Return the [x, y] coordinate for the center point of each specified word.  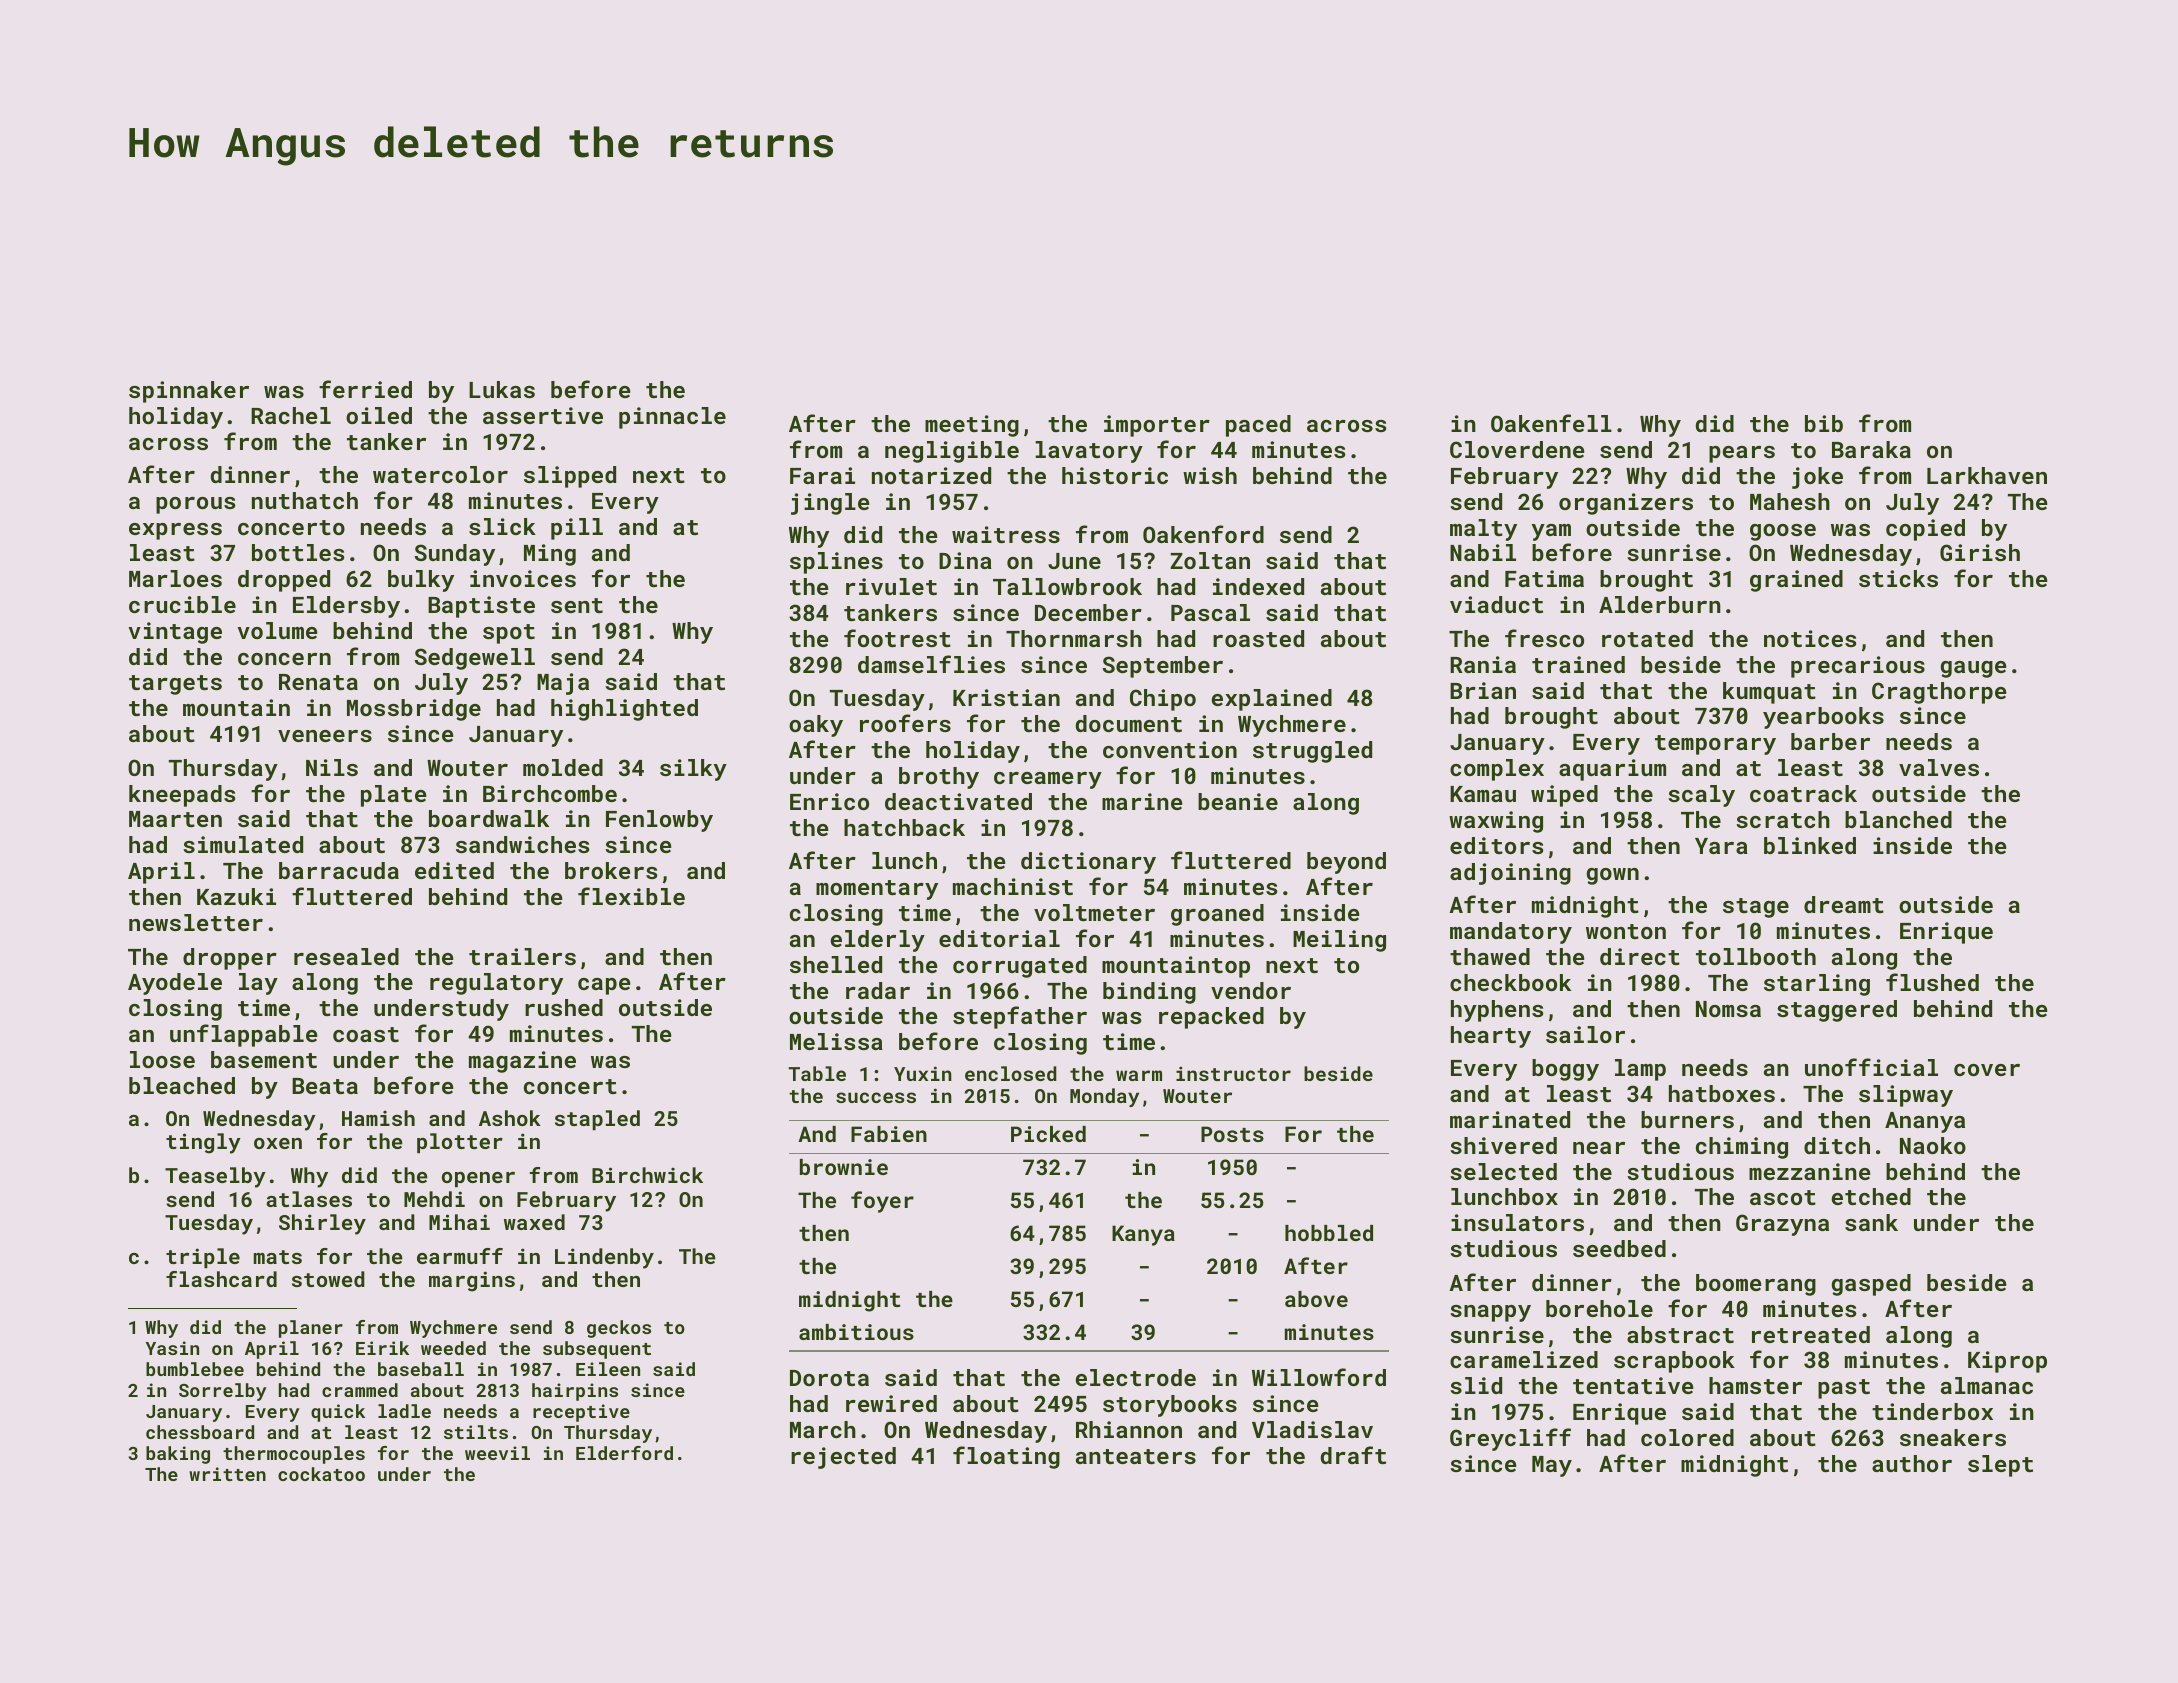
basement [264, 1059]
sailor [1585, 1034]
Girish [1980, 552]
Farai [822, 475]
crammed [360, 1390]
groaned [1217, 915]
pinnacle [672, 418]
